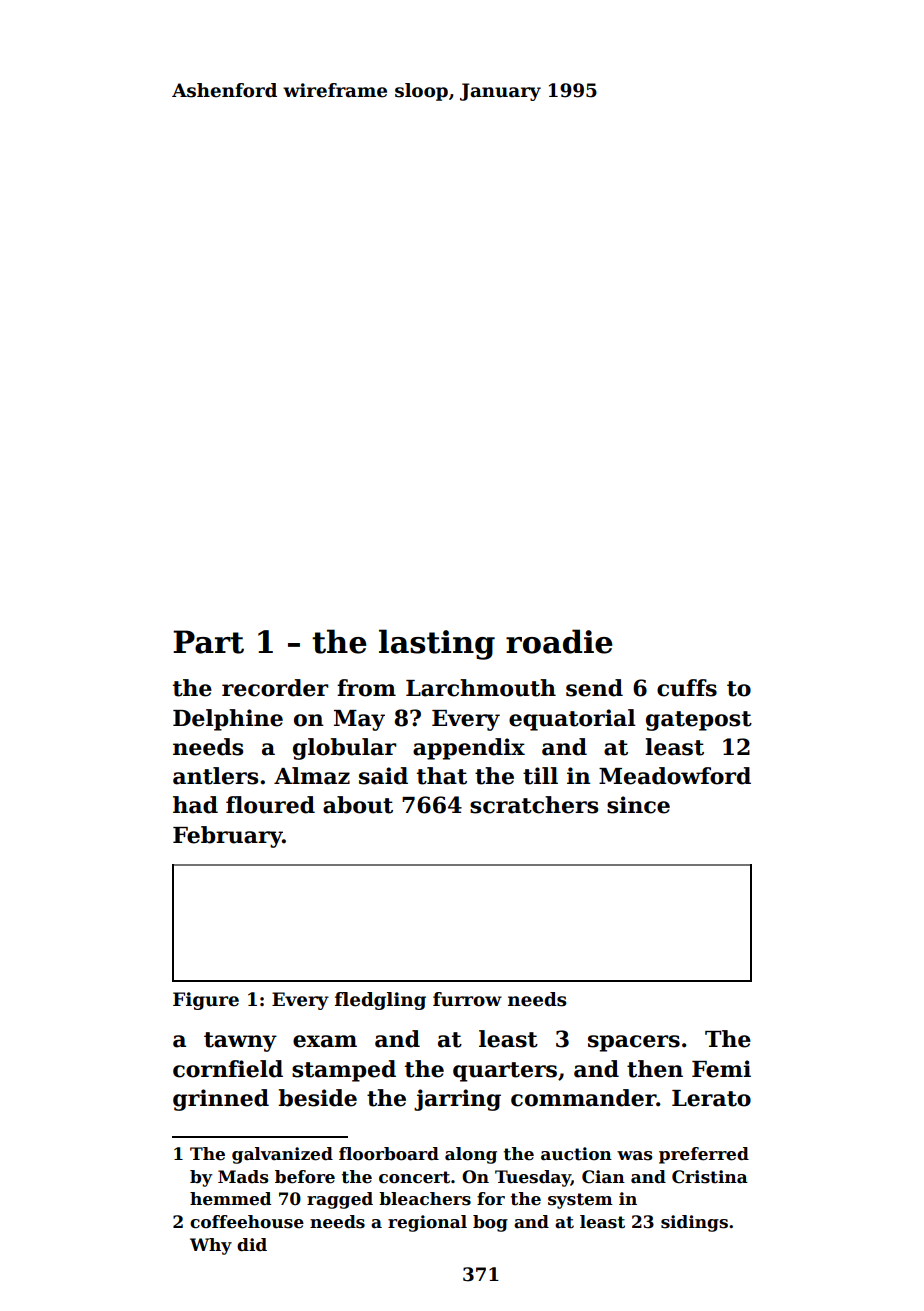 The width and height of the screenshot is (924, 1311). Describe the element at coordinates (389, 1154) in the screenshot. I see `floorboard` at that location.
